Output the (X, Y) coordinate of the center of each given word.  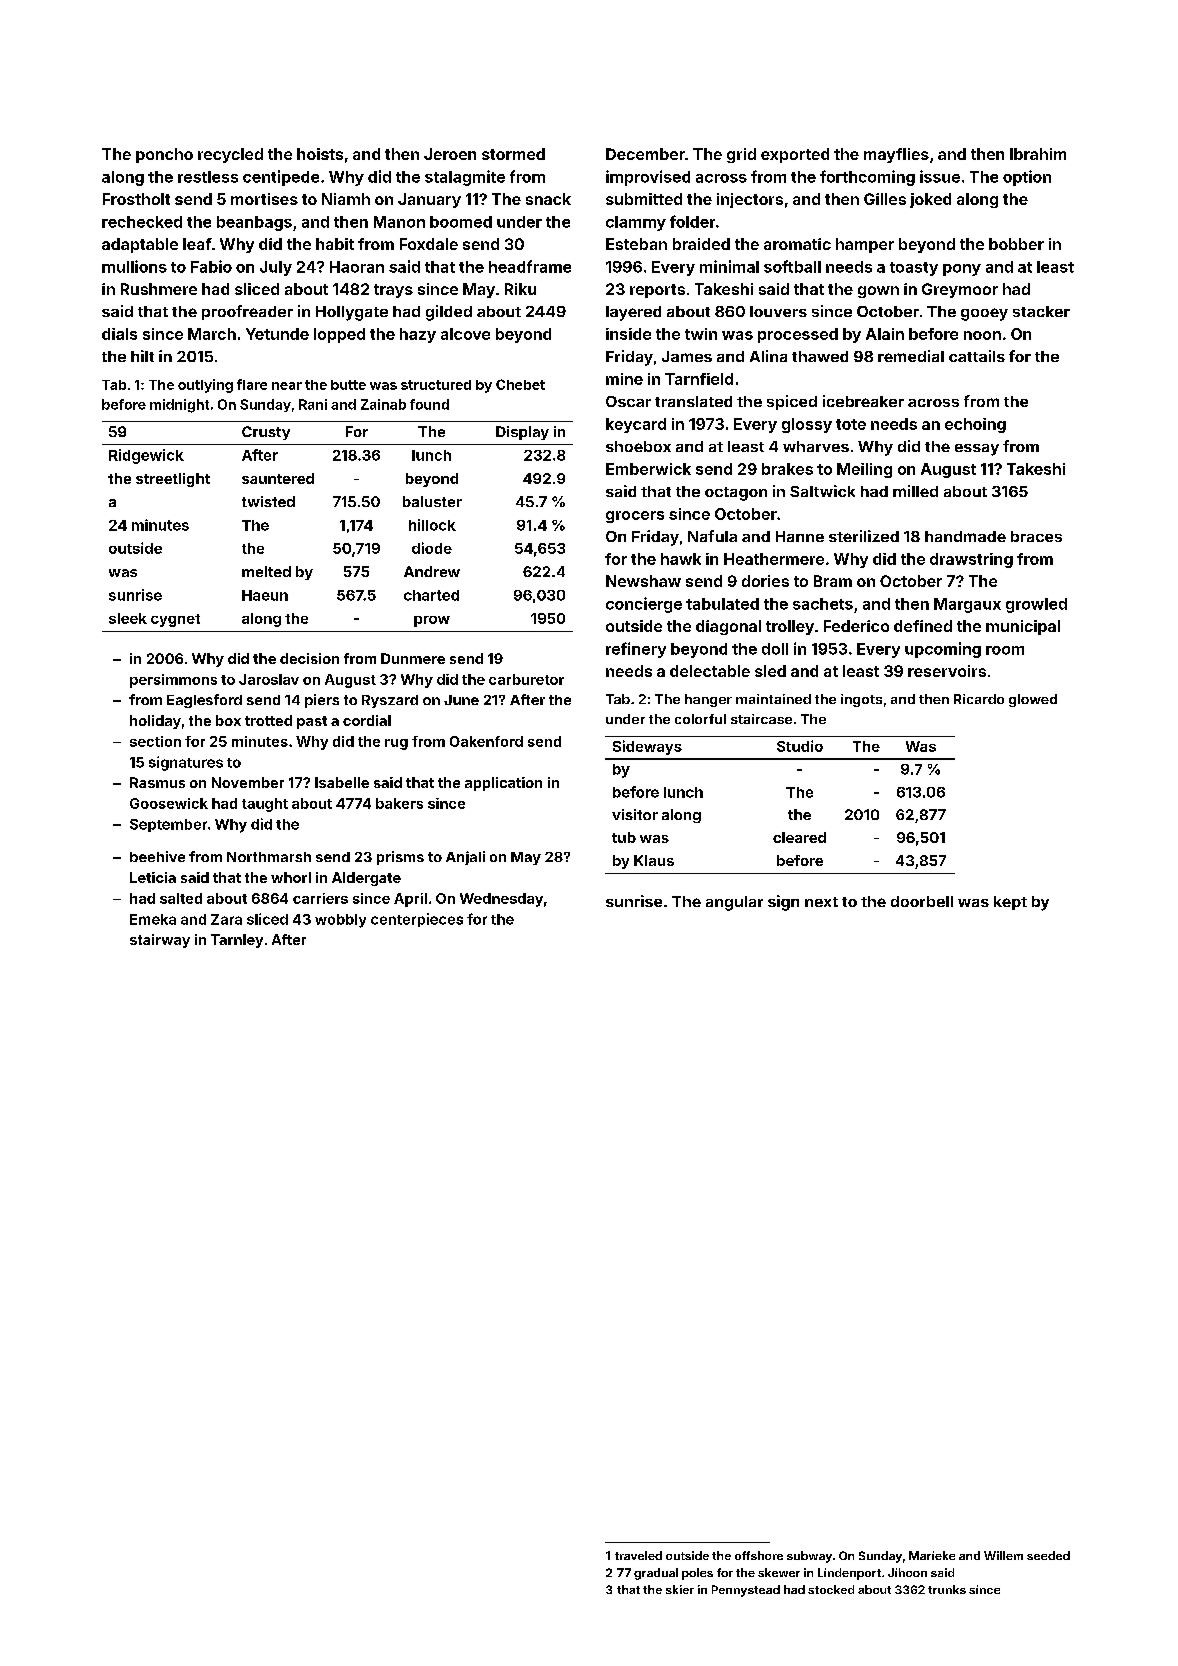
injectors (750, 200)
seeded (1048, 1555)
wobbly (340, 921)
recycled (230, 155)
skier (680, 1589)
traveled (638, 1555)
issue (940, 176)
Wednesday (501, 900)
